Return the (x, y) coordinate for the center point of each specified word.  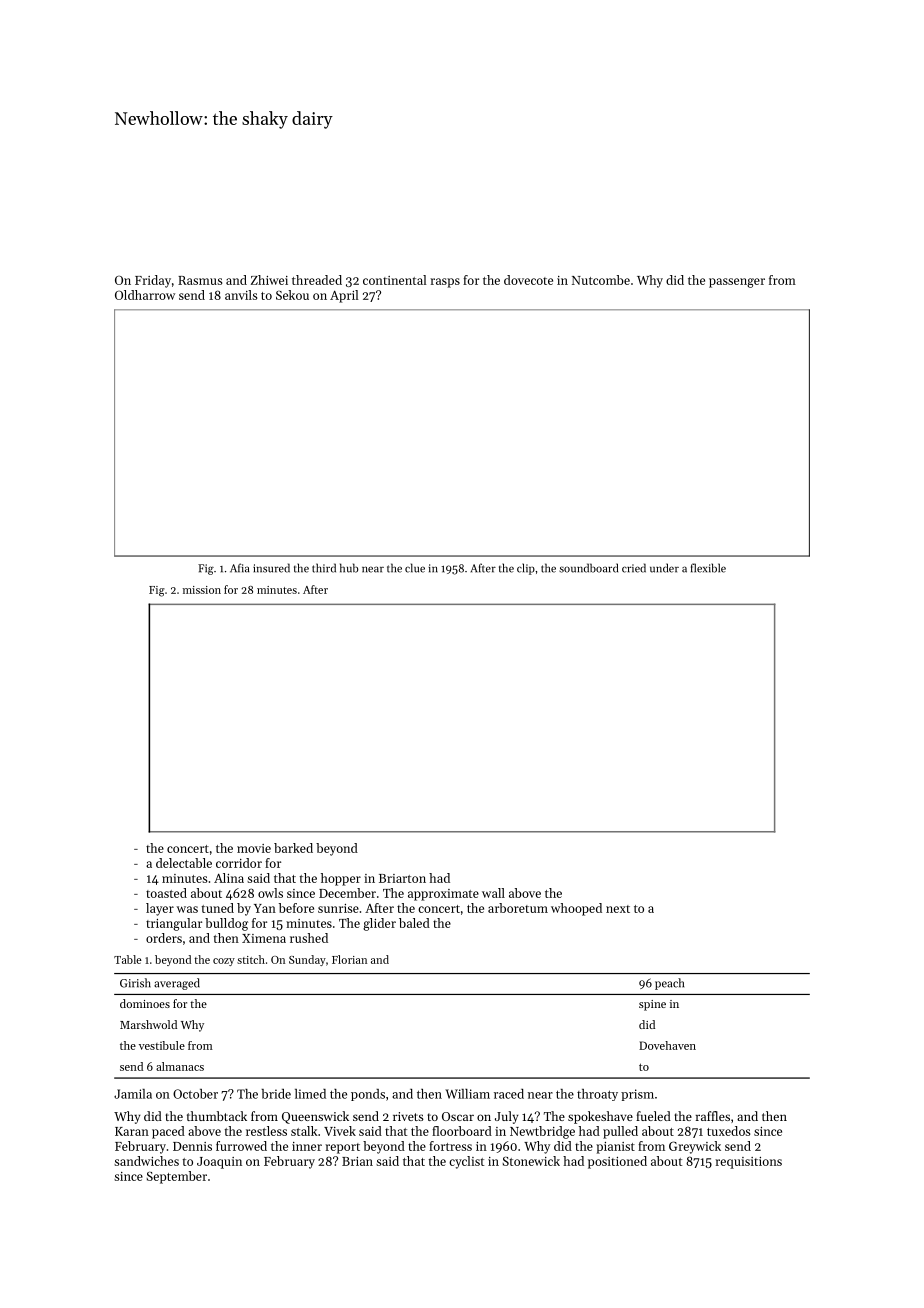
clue (415, 568)
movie (254, 848)
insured (271, 568)
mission (202, 590)
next (618, 909)
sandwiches (146, 1161)
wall (493, 893)
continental (394, 280)
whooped (576, 909)
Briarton (402, 878)
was (187, 909)
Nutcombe (601, 280)
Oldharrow (145, 295)
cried (634, 568)
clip (526, 569)
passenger (737, 283)
